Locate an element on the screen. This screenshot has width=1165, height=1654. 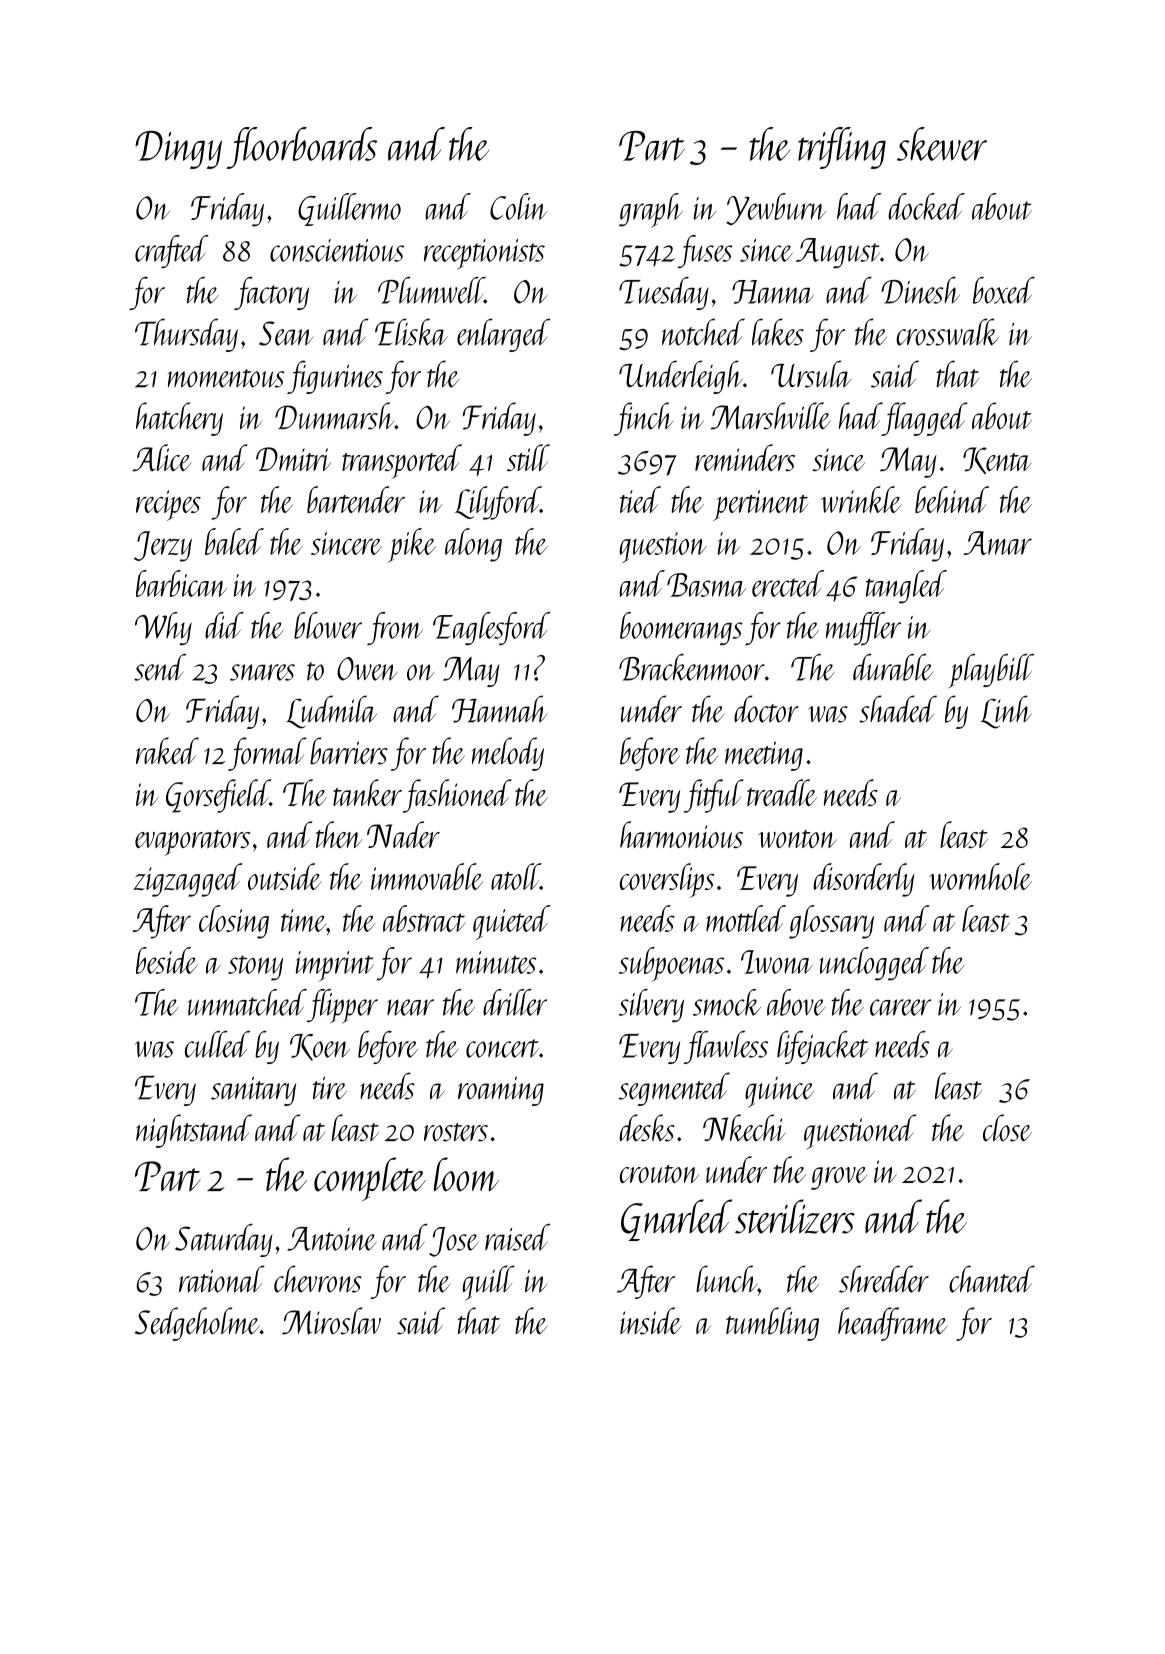
smock is located at coordinates (727, 1002).
